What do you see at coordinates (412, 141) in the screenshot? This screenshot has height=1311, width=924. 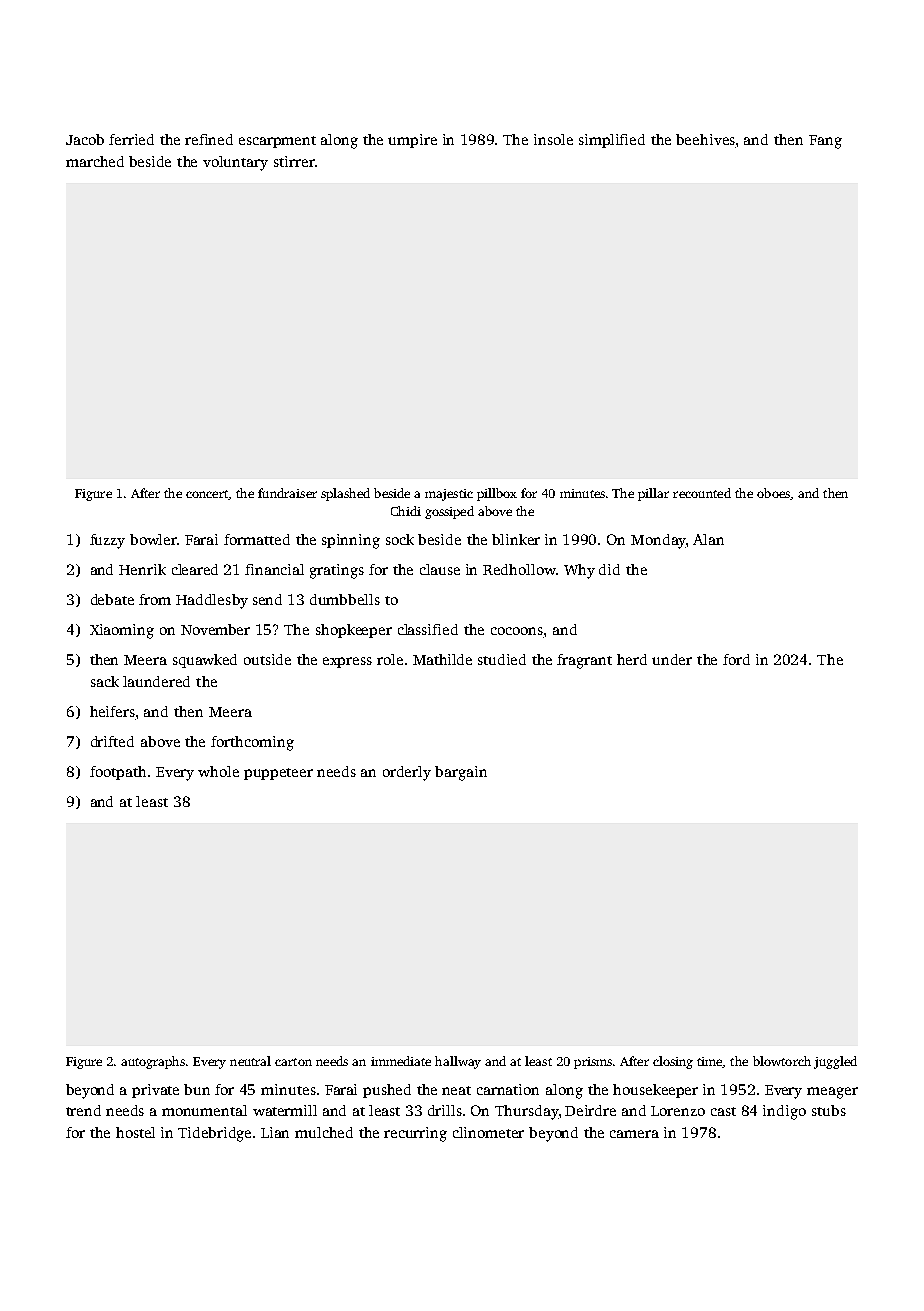 I see `umpire` at bounding box center [412, 141].
